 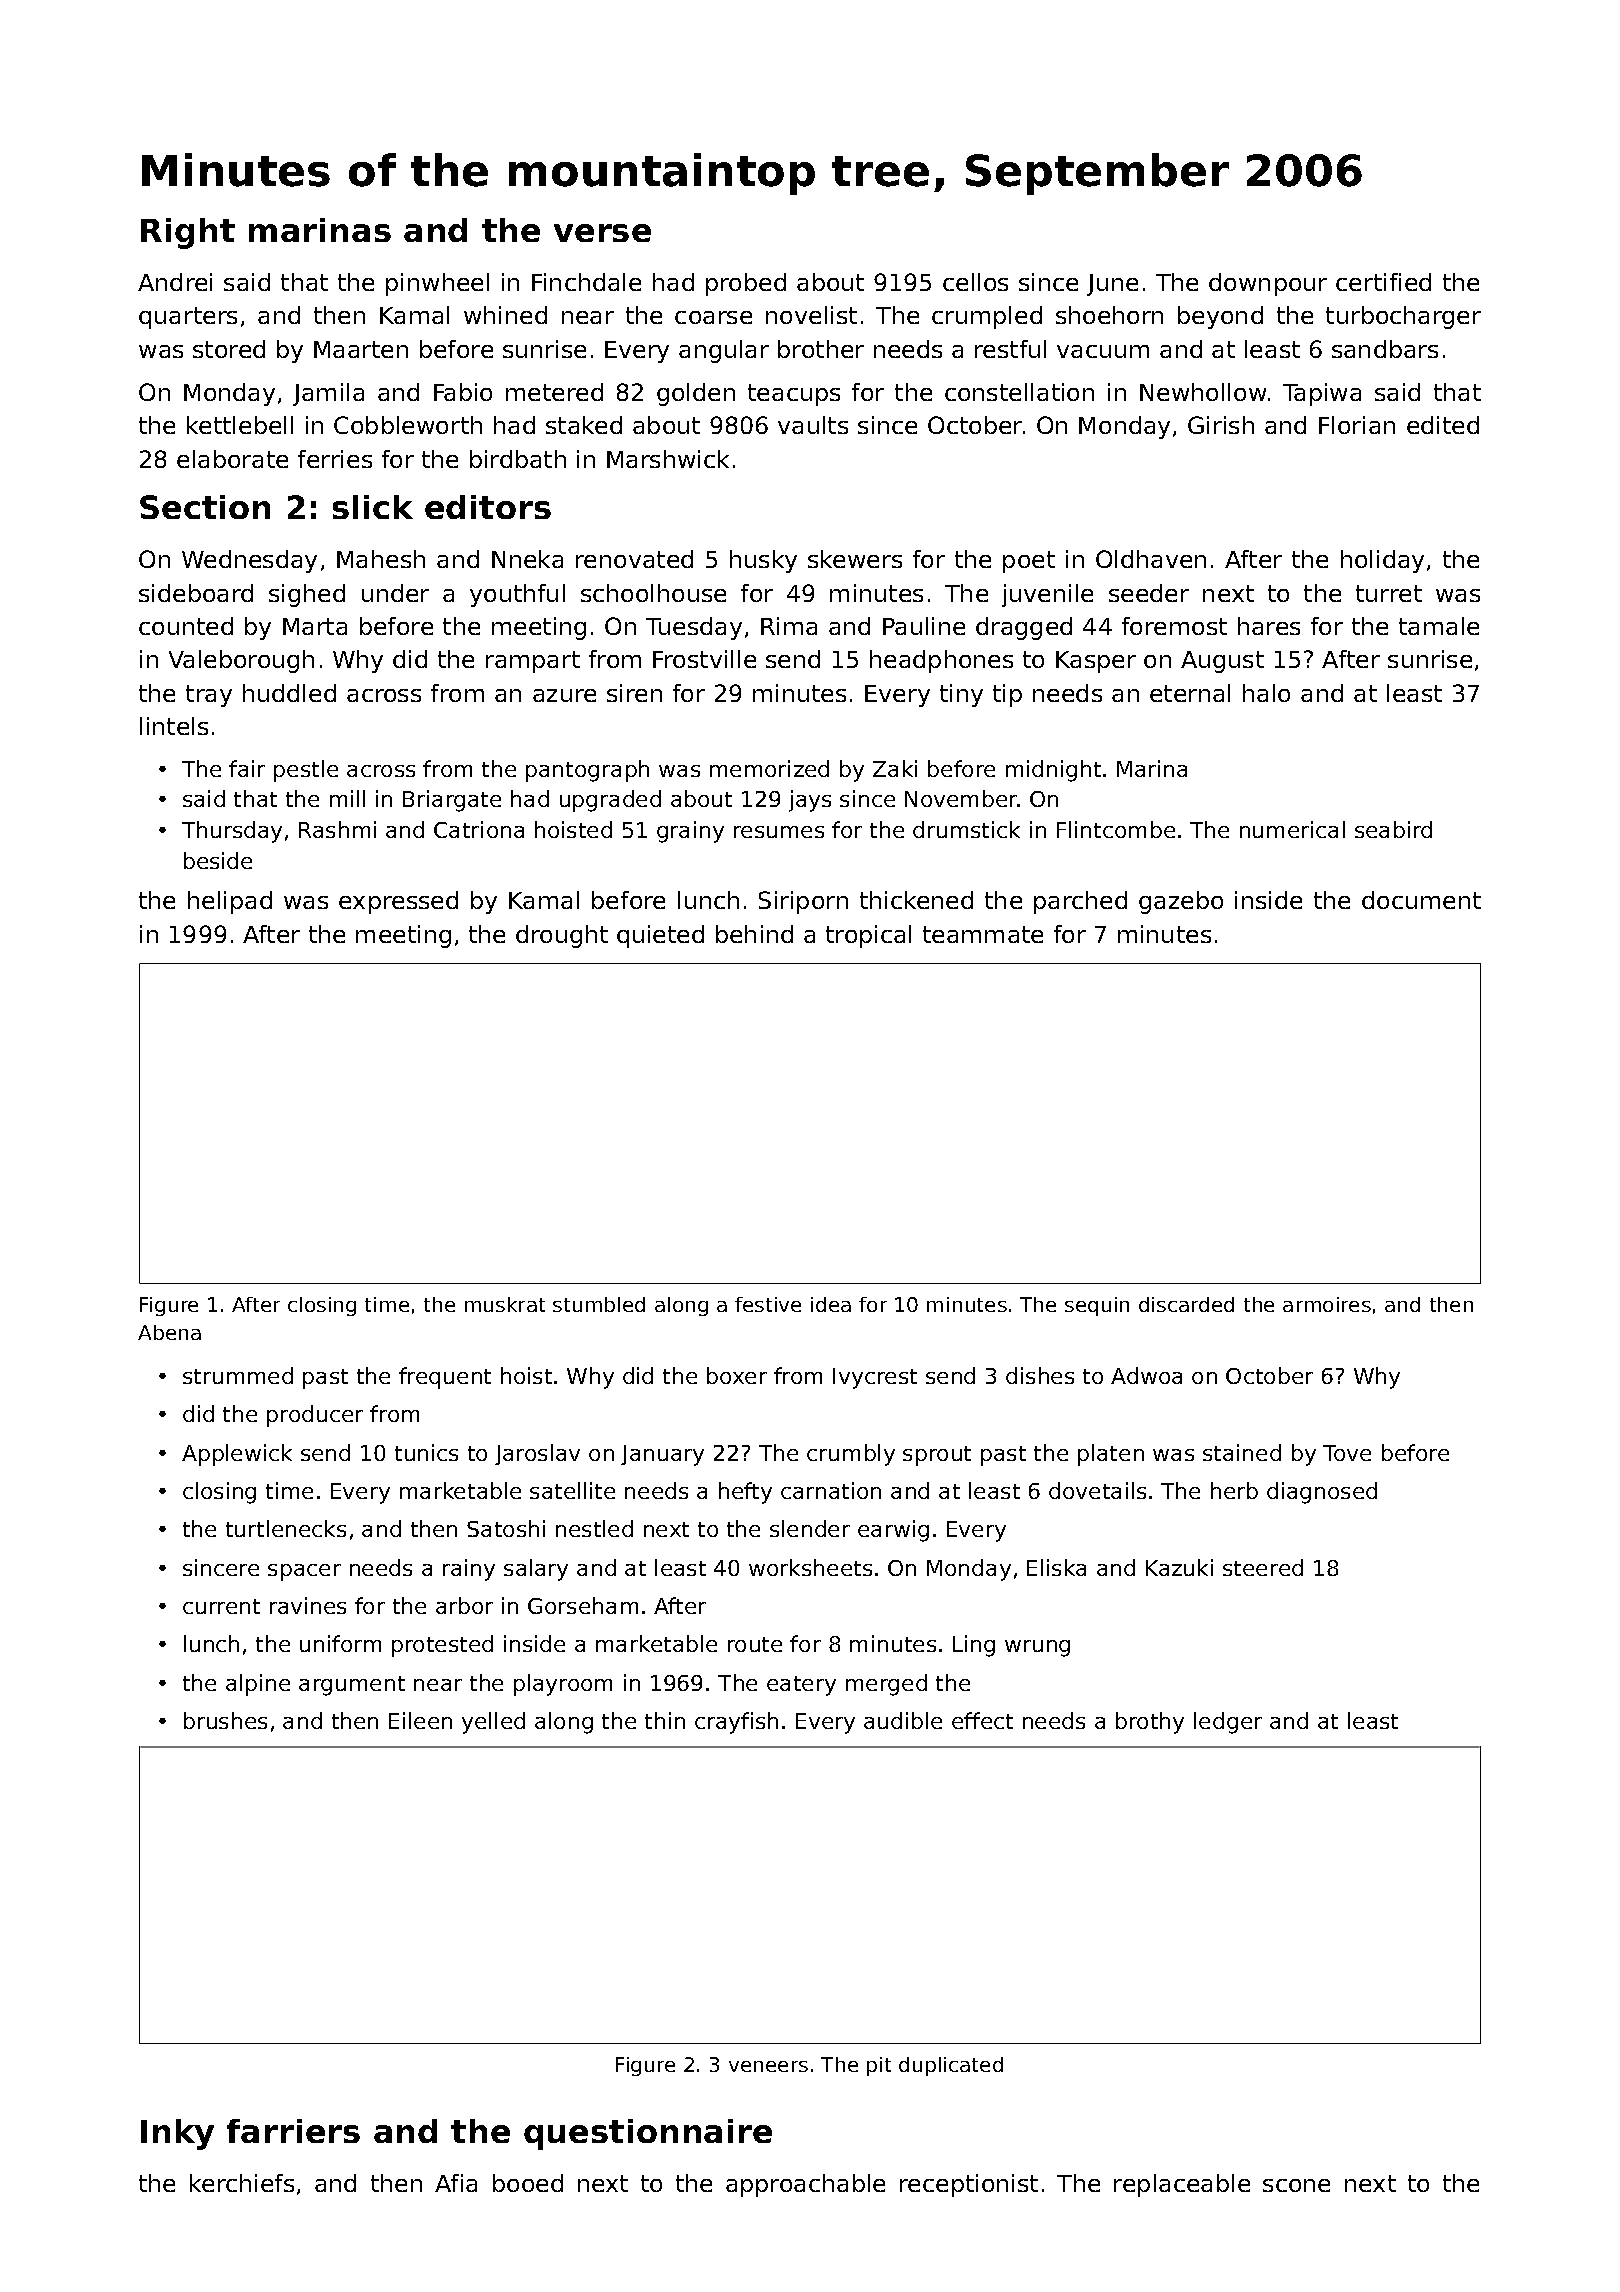 I want to click on helipad, so click(x=230, y=902).
